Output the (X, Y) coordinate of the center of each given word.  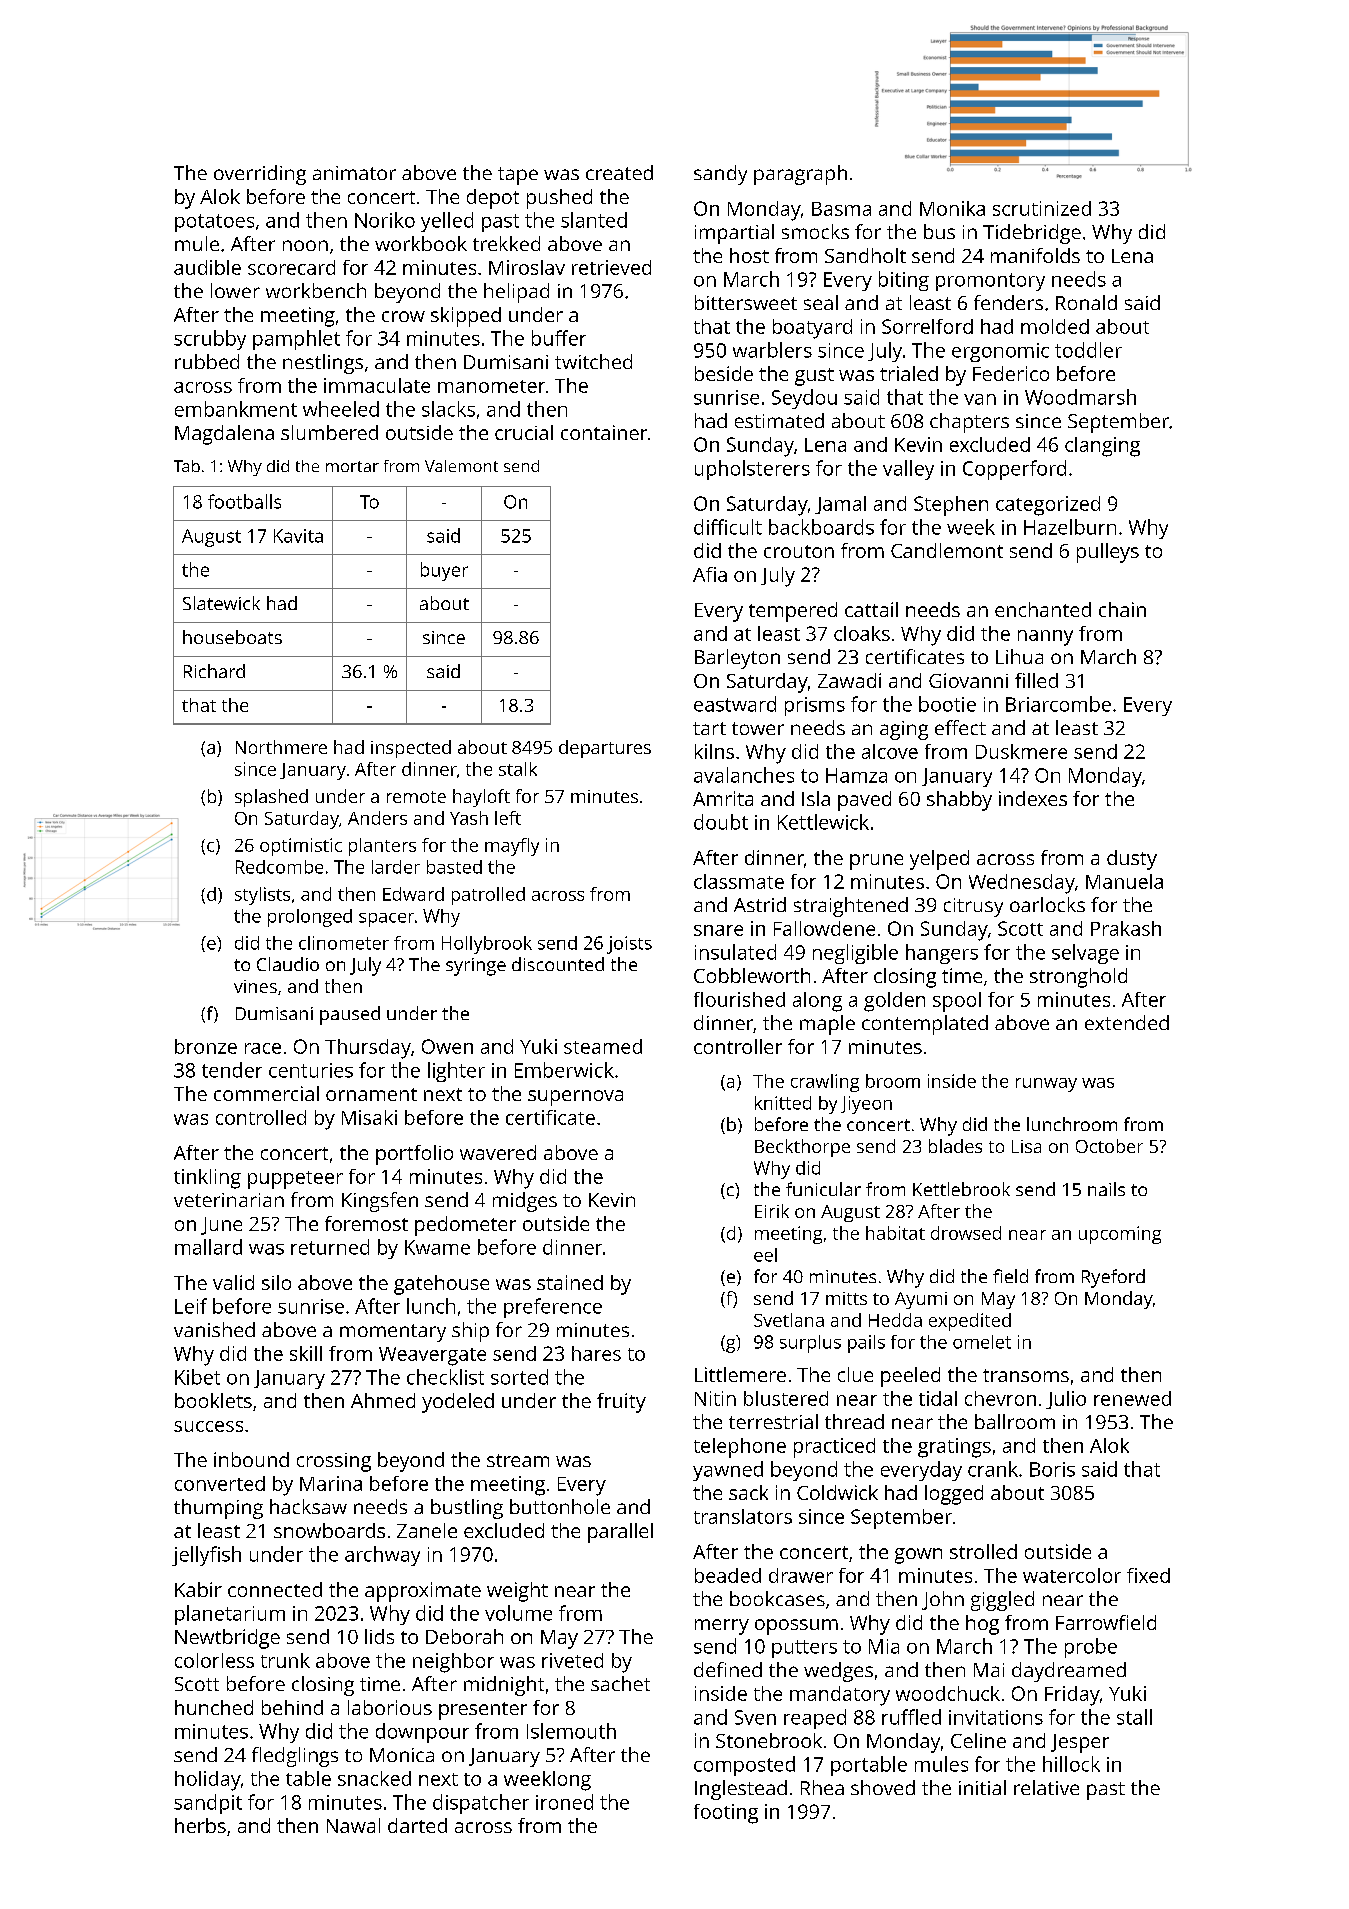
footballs (244, 501)
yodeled (458, 1403)
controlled (261, 1117)
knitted (783, 1103)
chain (1122, 609)
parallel (620, 1533)
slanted (594, 220)
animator (354, 173)
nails (1106, 1189)
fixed (1148, 1575)
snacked (374, 1778)
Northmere (281, 747)
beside (724, 373)
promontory (990, 282)
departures (605, 749)
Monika (952, 208)
